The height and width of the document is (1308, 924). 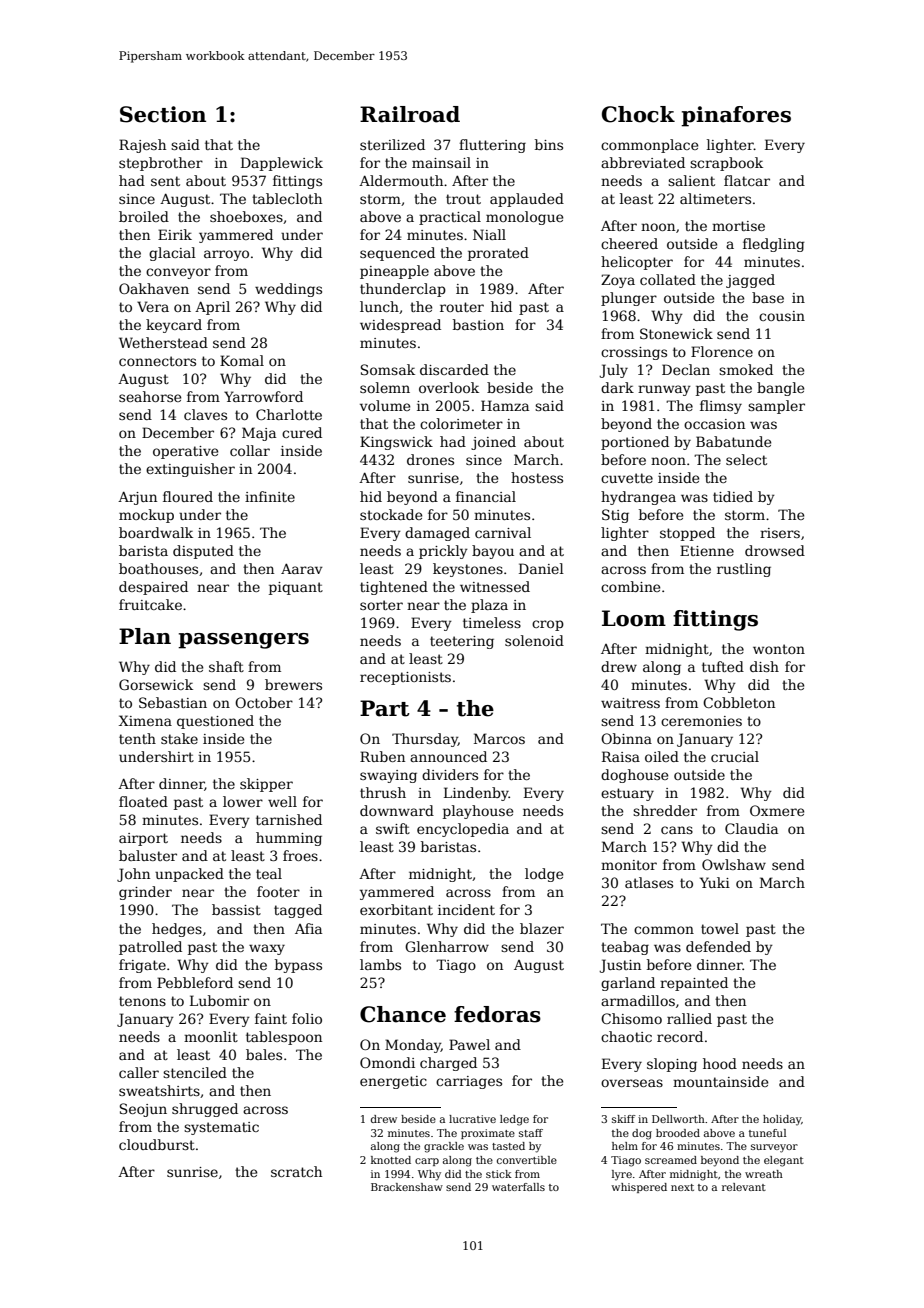 What do you see at coordinates (736, 116) in the document?
I see `pinafores` at bounding box center [736, 116].
